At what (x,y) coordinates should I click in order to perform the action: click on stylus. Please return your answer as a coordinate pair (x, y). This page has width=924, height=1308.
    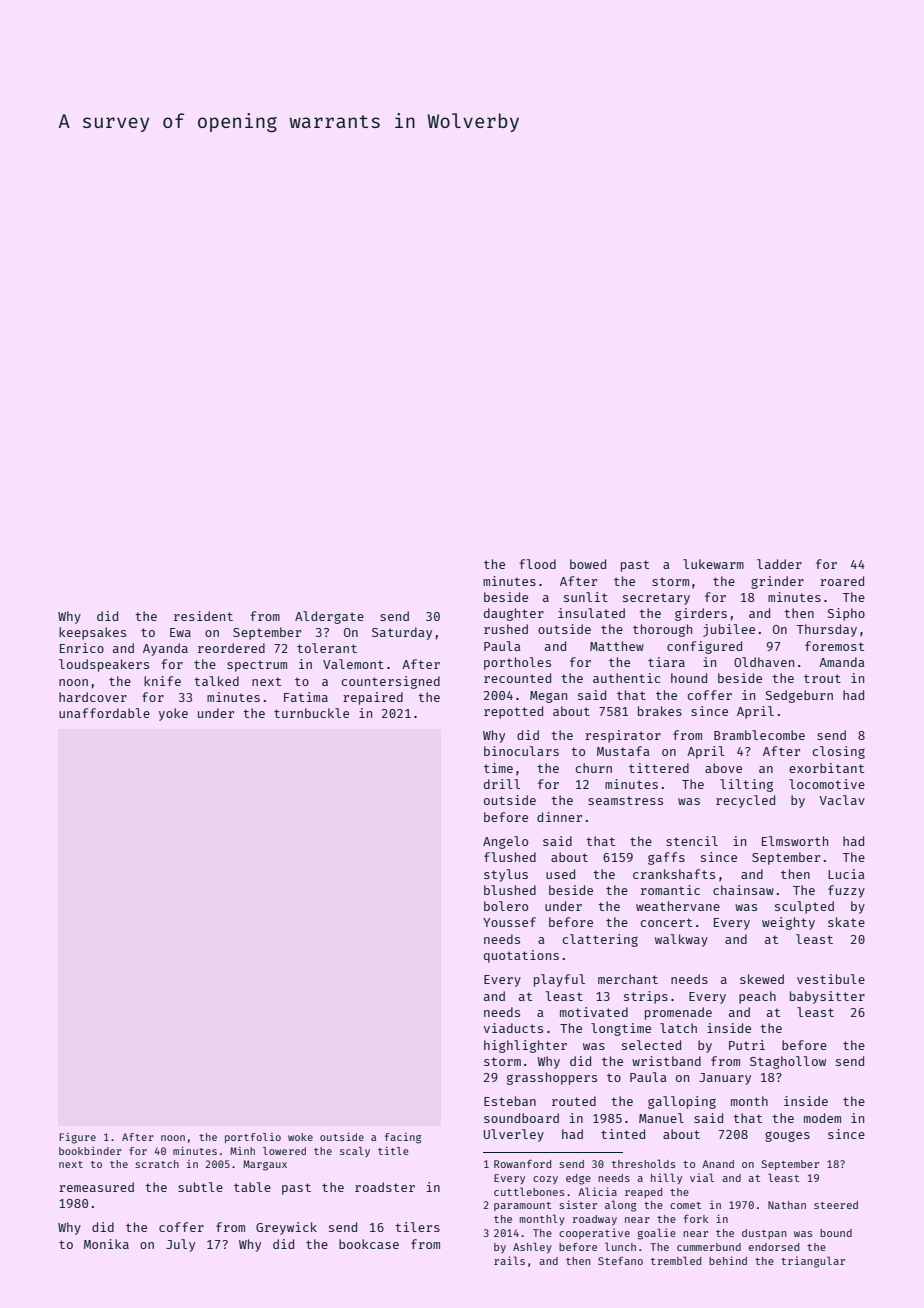
    Looking at the image, I should click on (506, 875).
